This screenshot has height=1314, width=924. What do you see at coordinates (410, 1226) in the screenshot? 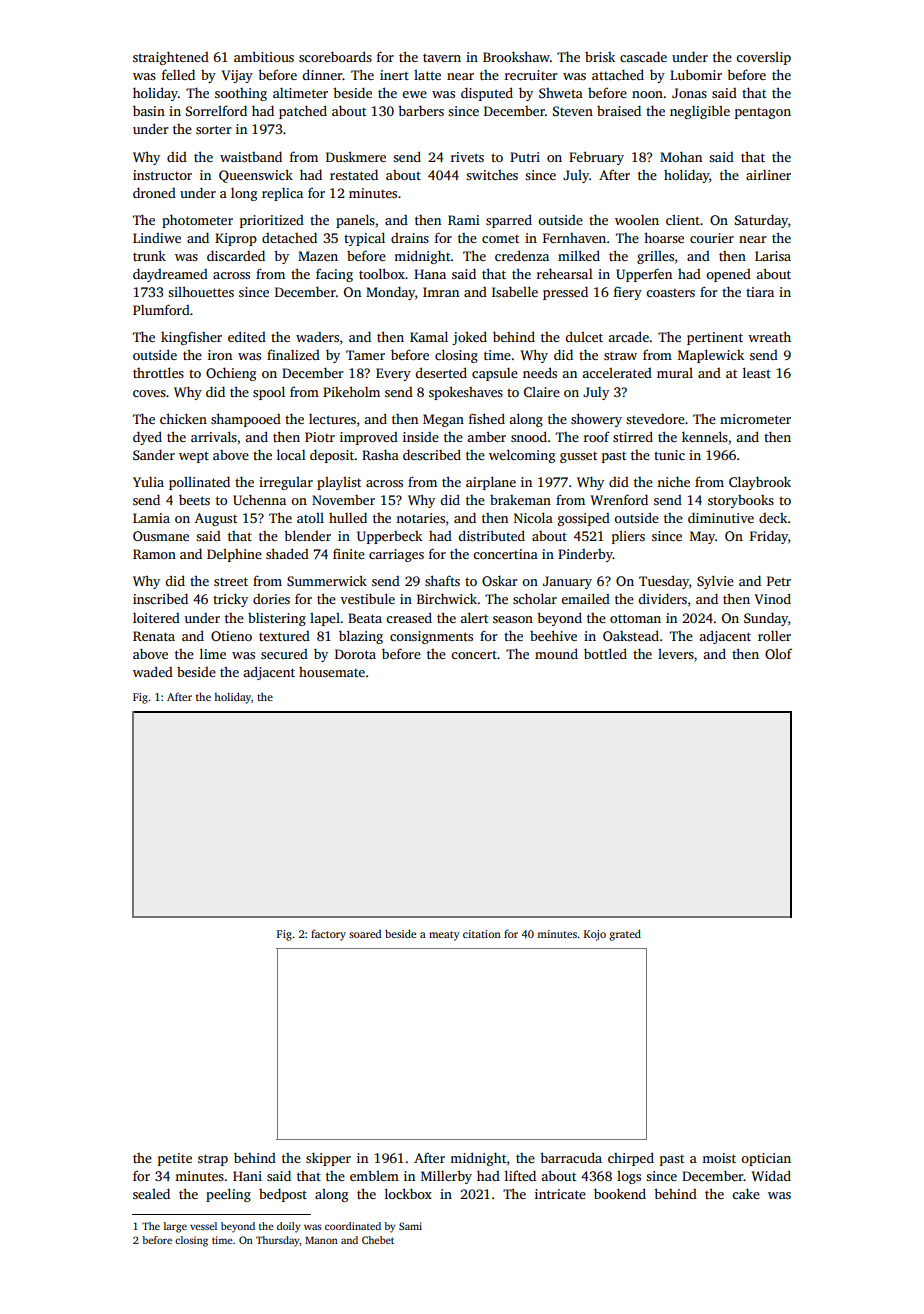
I see `Sami` at bounding box center [410, 1226].
